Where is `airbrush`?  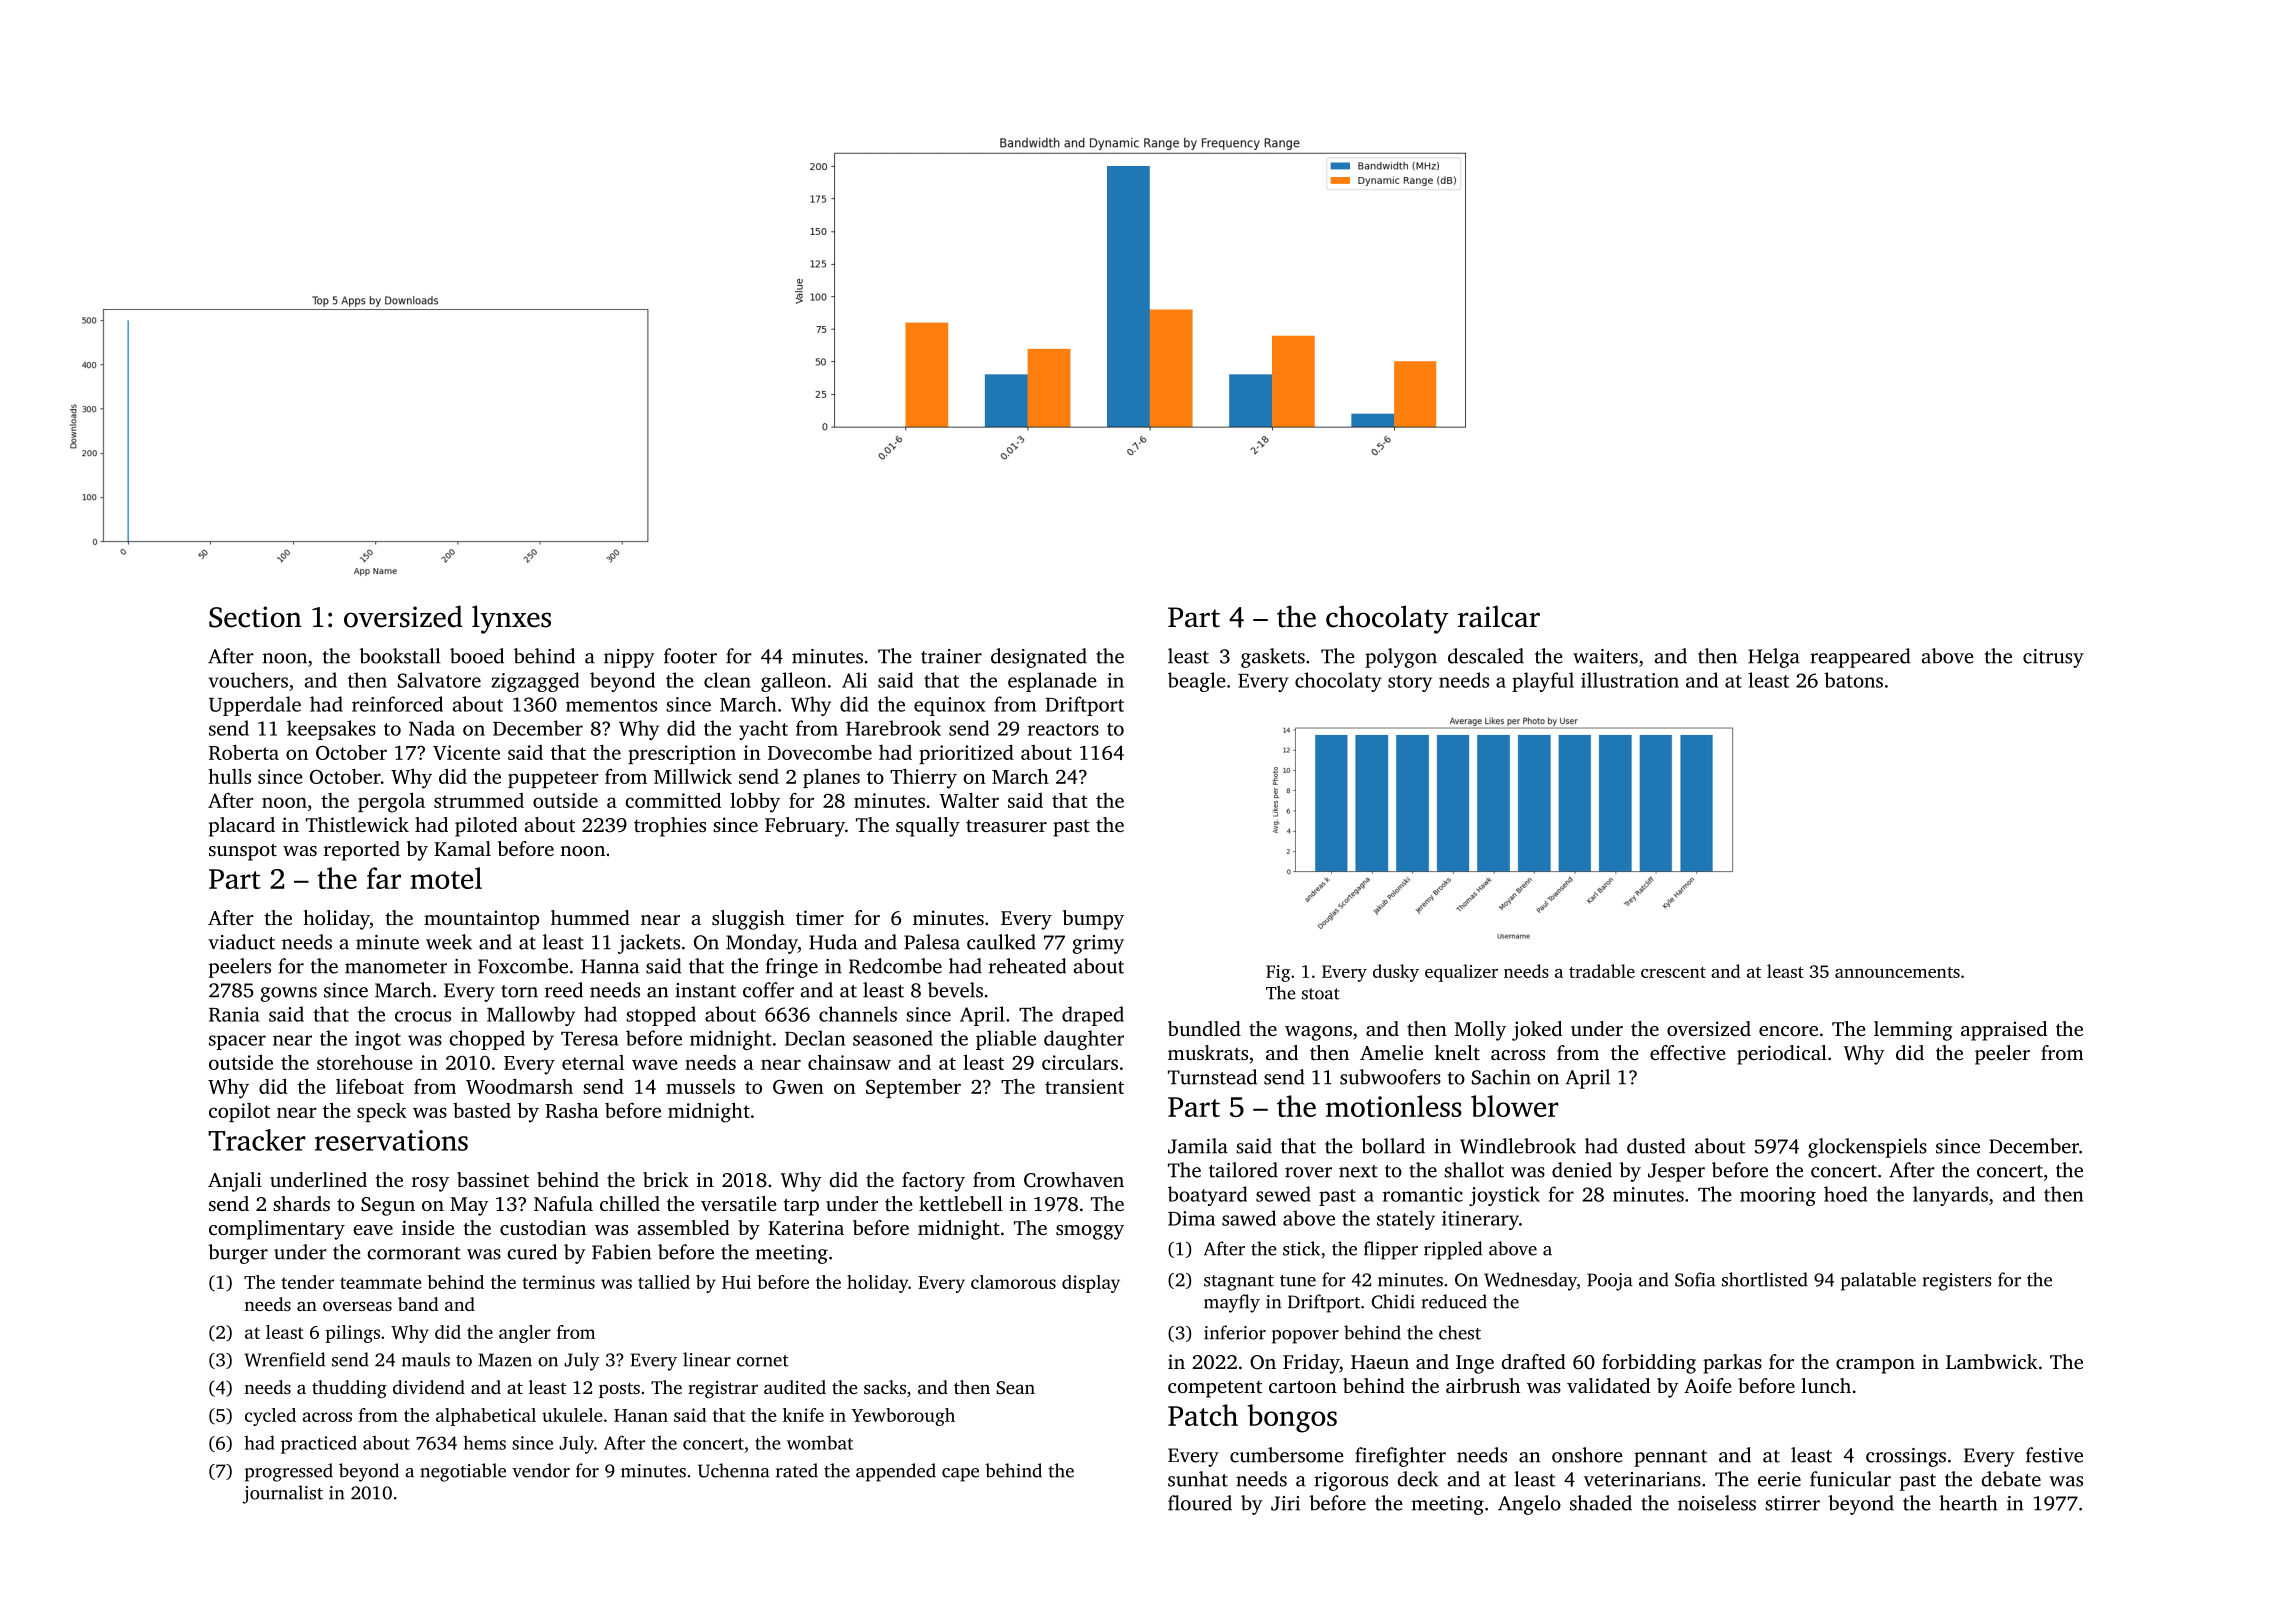
airbrush is located at coordinates (1483, 1385).
